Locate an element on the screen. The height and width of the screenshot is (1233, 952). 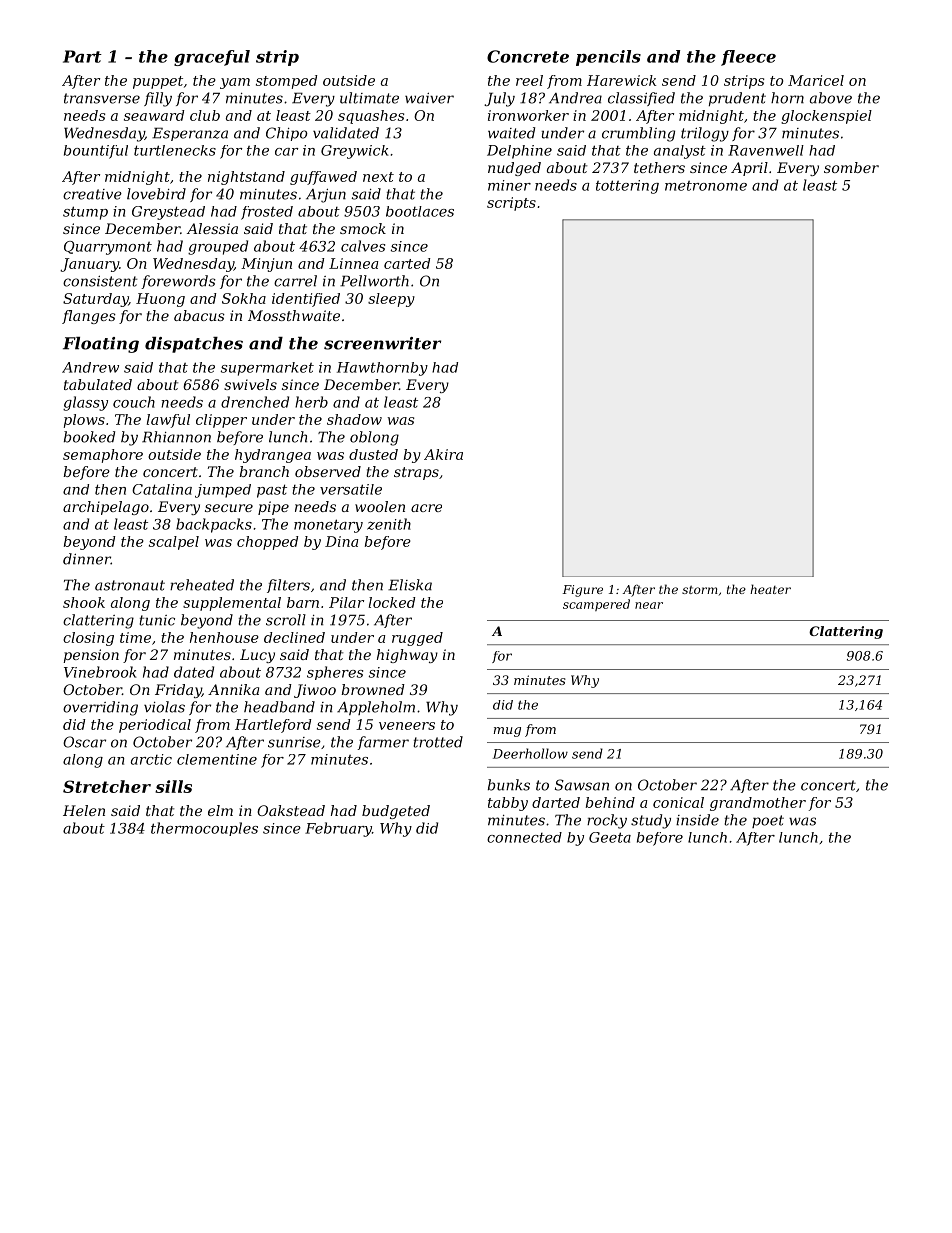
crumbling is located at coordinates (638, 134).
